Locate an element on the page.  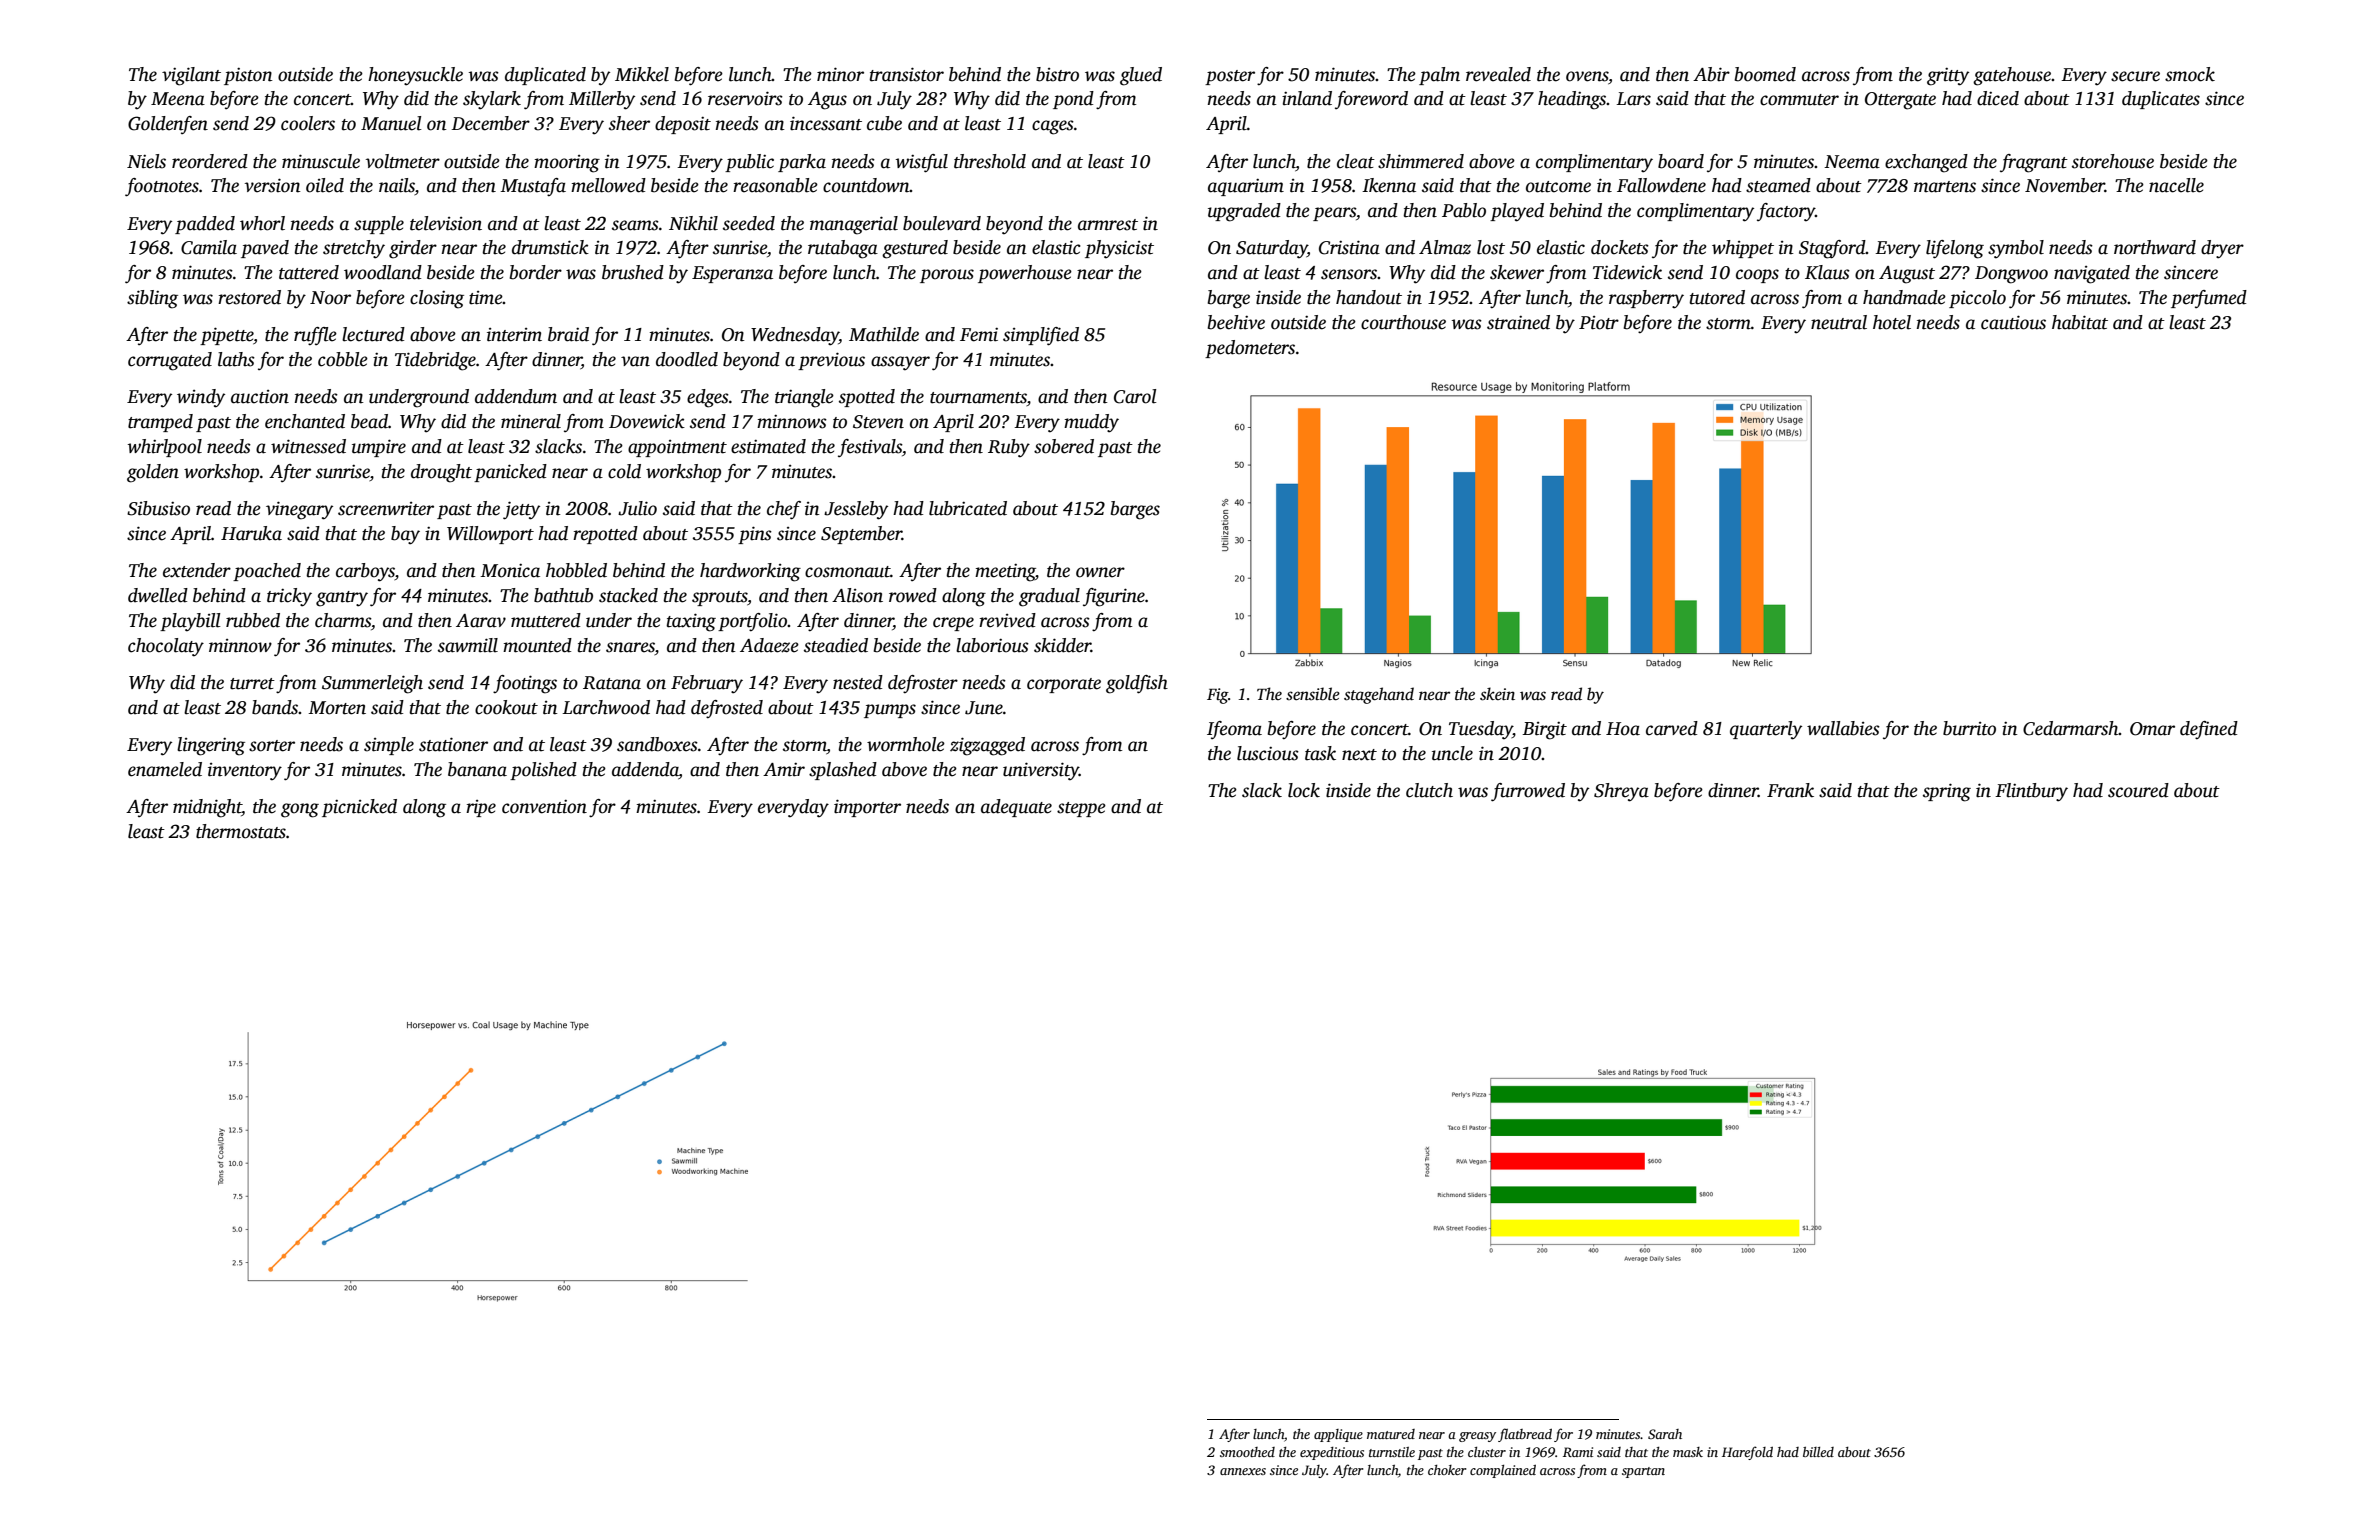
smoothed is located at coordinates (1247, 1452).
